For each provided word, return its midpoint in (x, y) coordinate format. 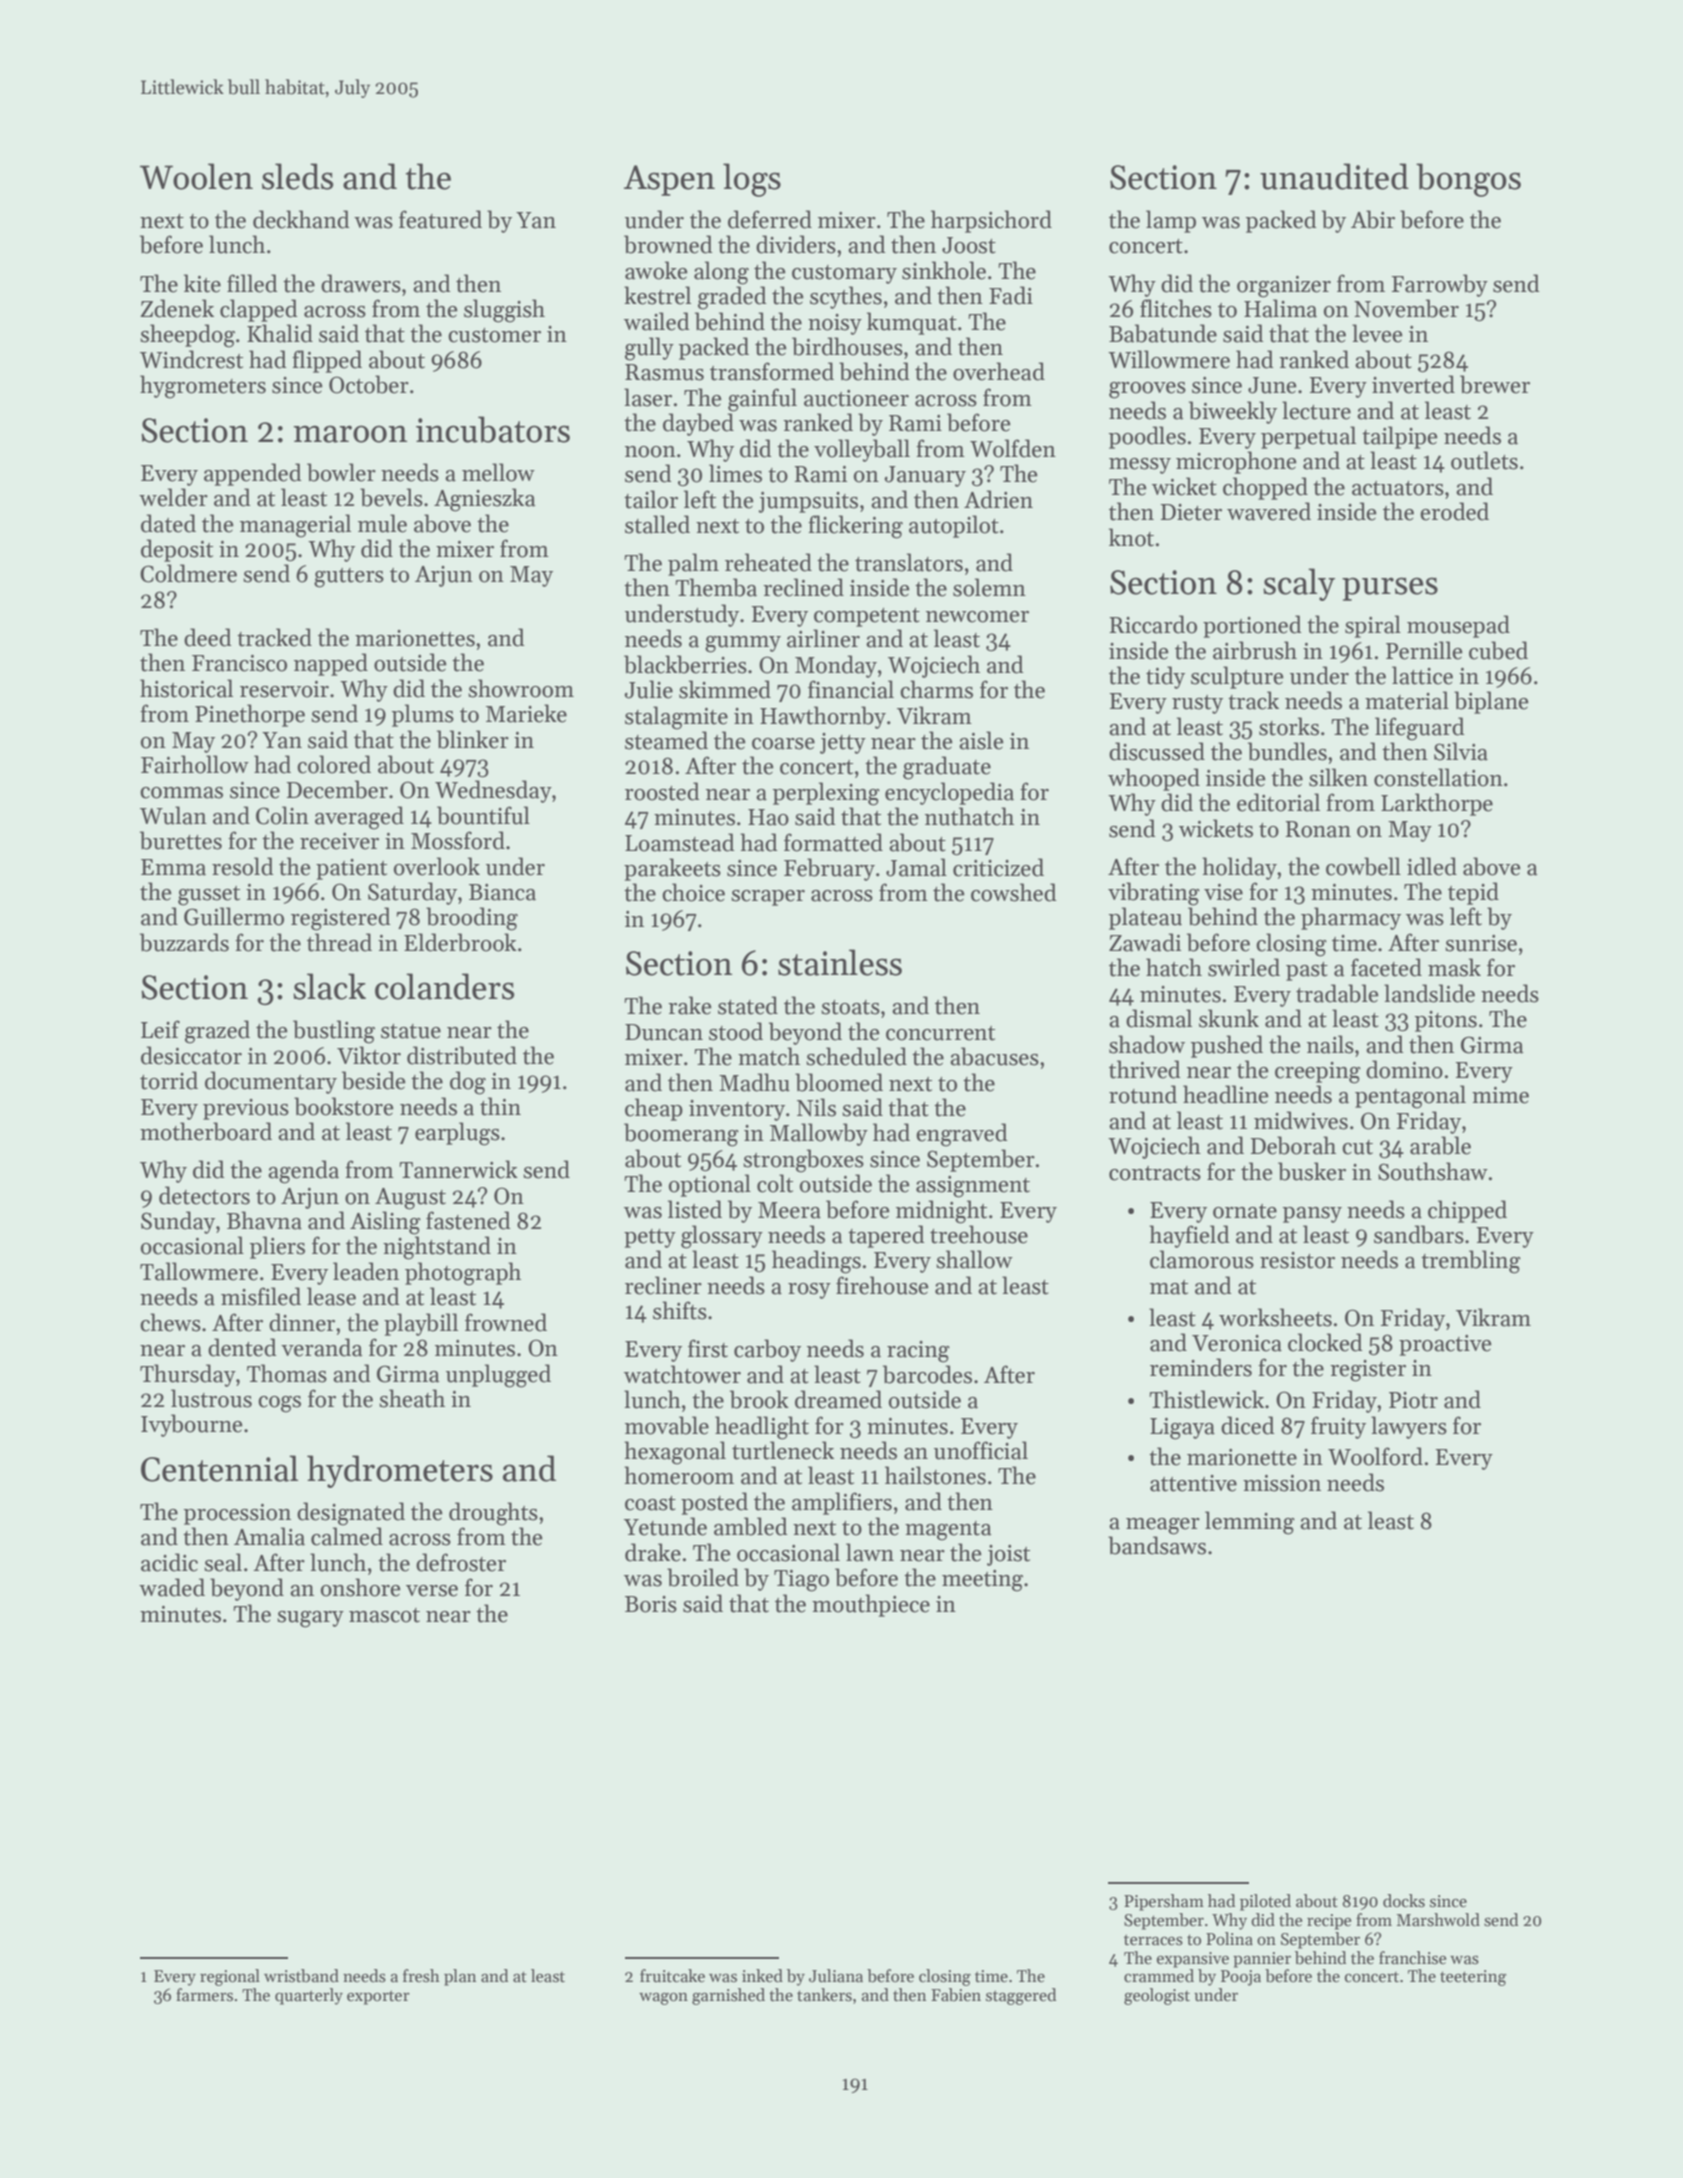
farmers (204, 1995)
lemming (1250, 1523)
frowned (506, 1322)
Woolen (196, 176)
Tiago (801, 1581)
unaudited (1334, 176)
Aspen (669, 180)
